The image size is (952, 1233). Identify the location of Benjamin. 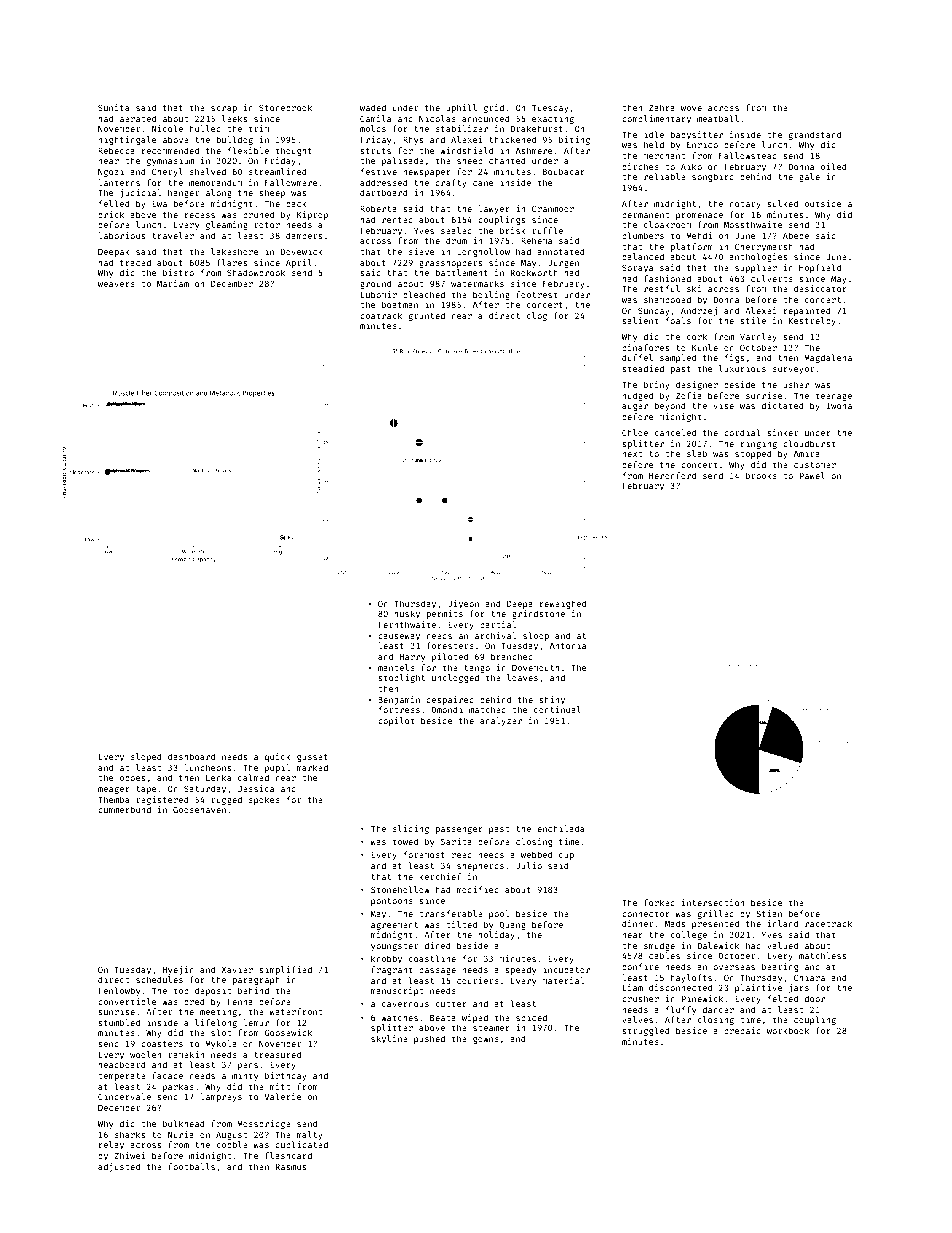
(399, 700).
